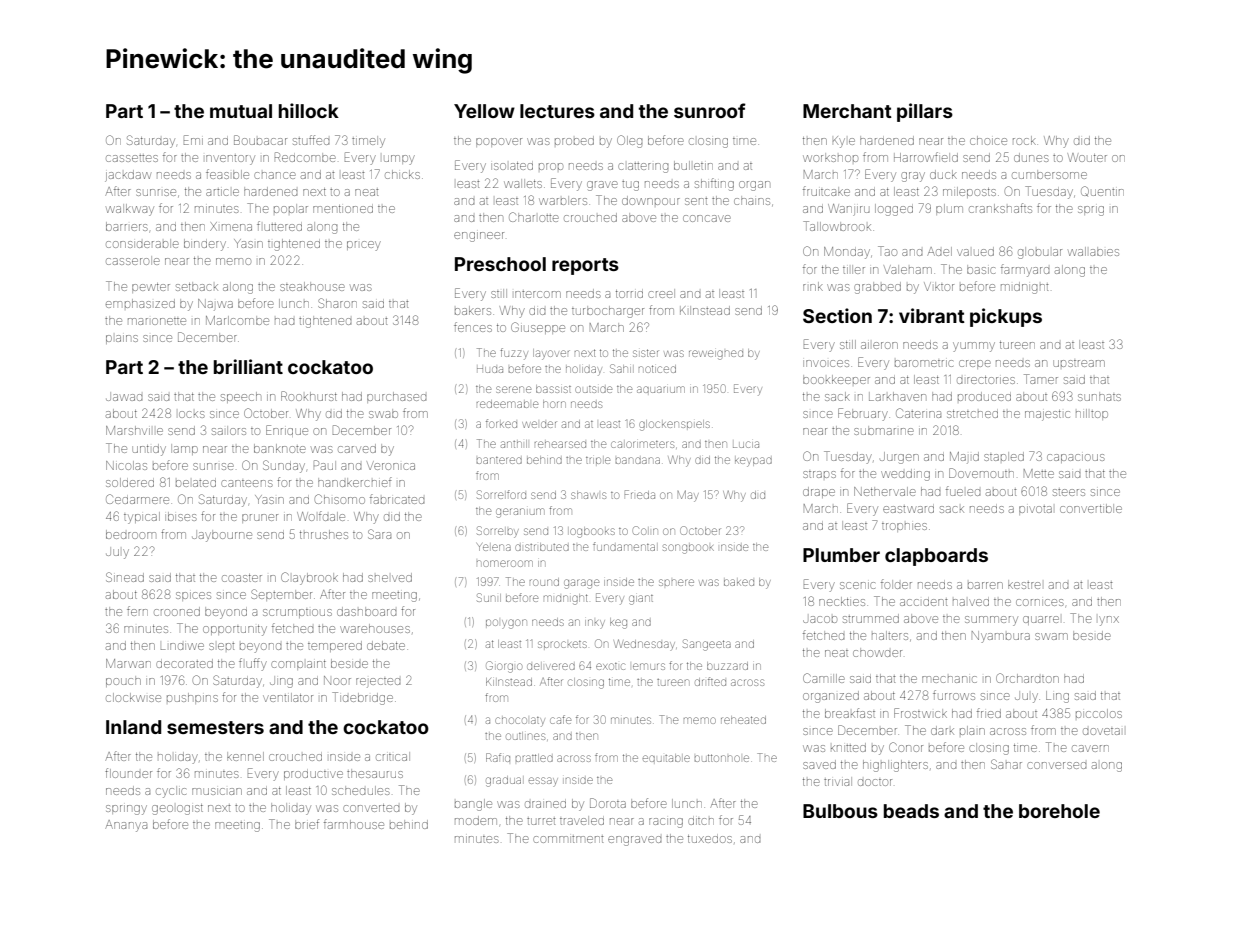  Describe the element at coordinates (476, 820) in the page. I see `modem` at that location.
